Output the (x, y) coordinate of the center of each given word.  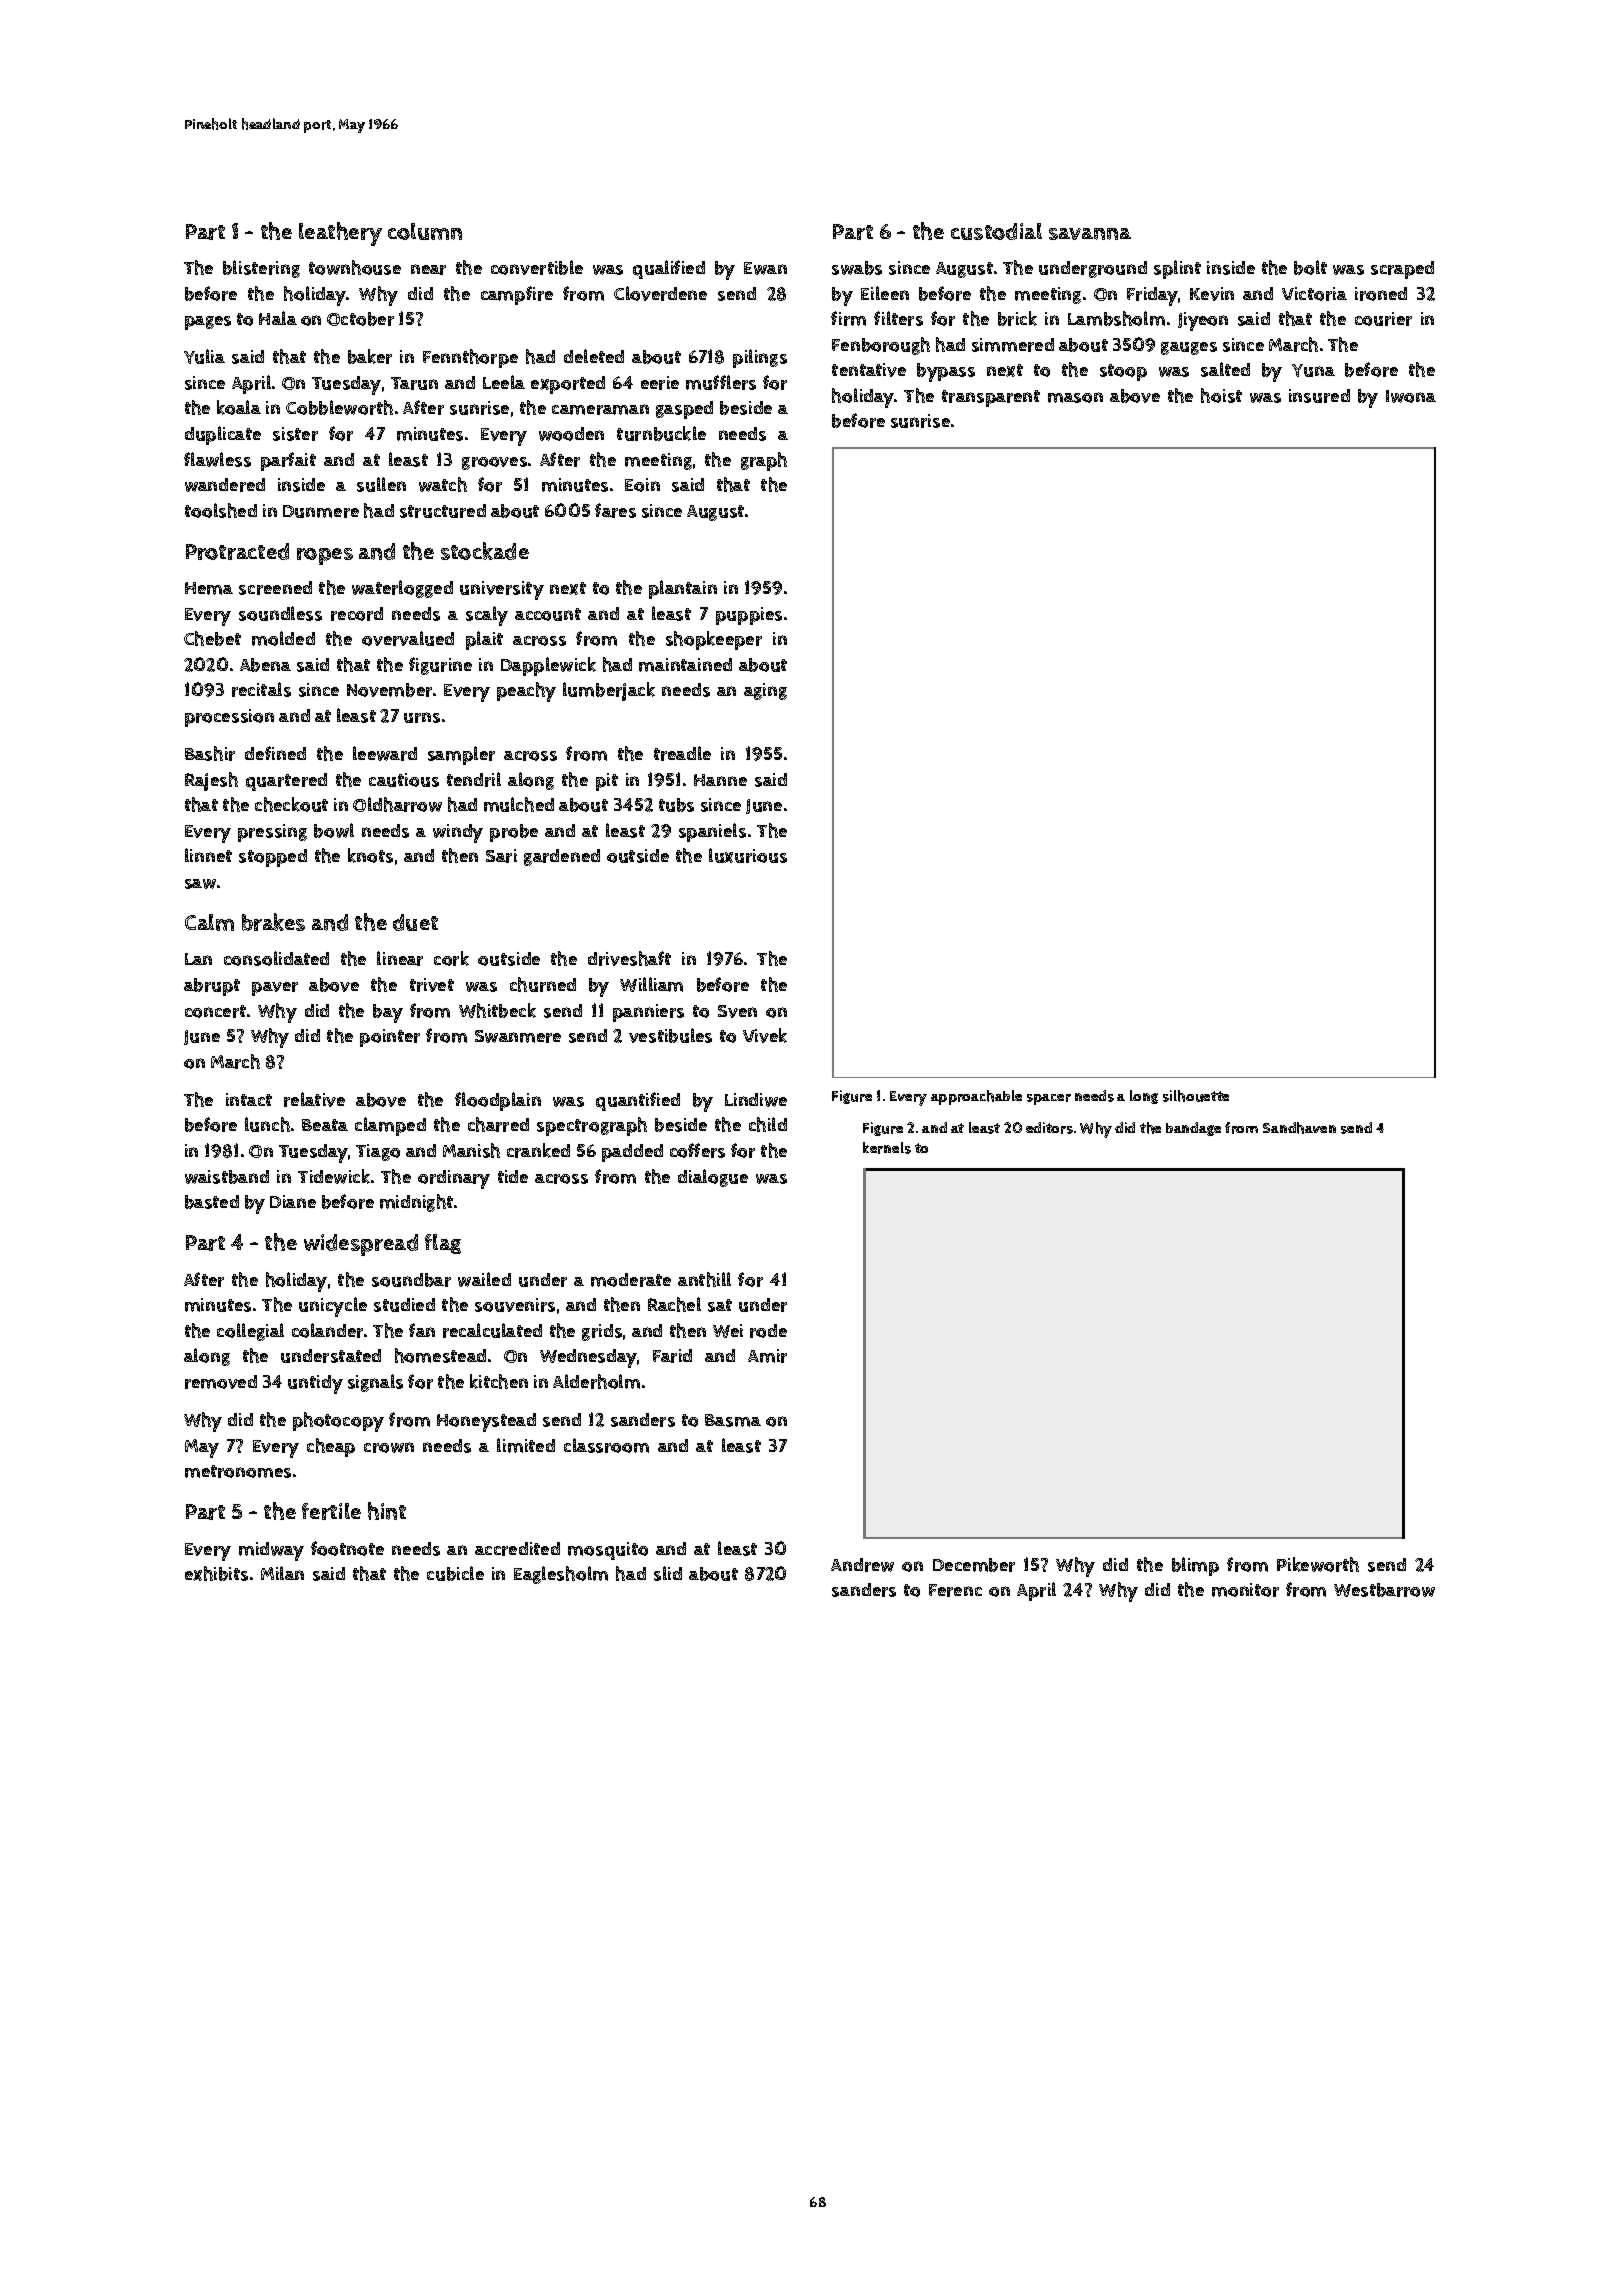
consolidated (276, 958)
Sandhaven (1299, 1128)
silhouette (1196, 1096)
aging (765, 691)
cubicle (455, 1573)
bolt (1310, 267)
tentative (869, 370)
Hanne (720, 780)
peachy (526, 692)
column (425, 231)
